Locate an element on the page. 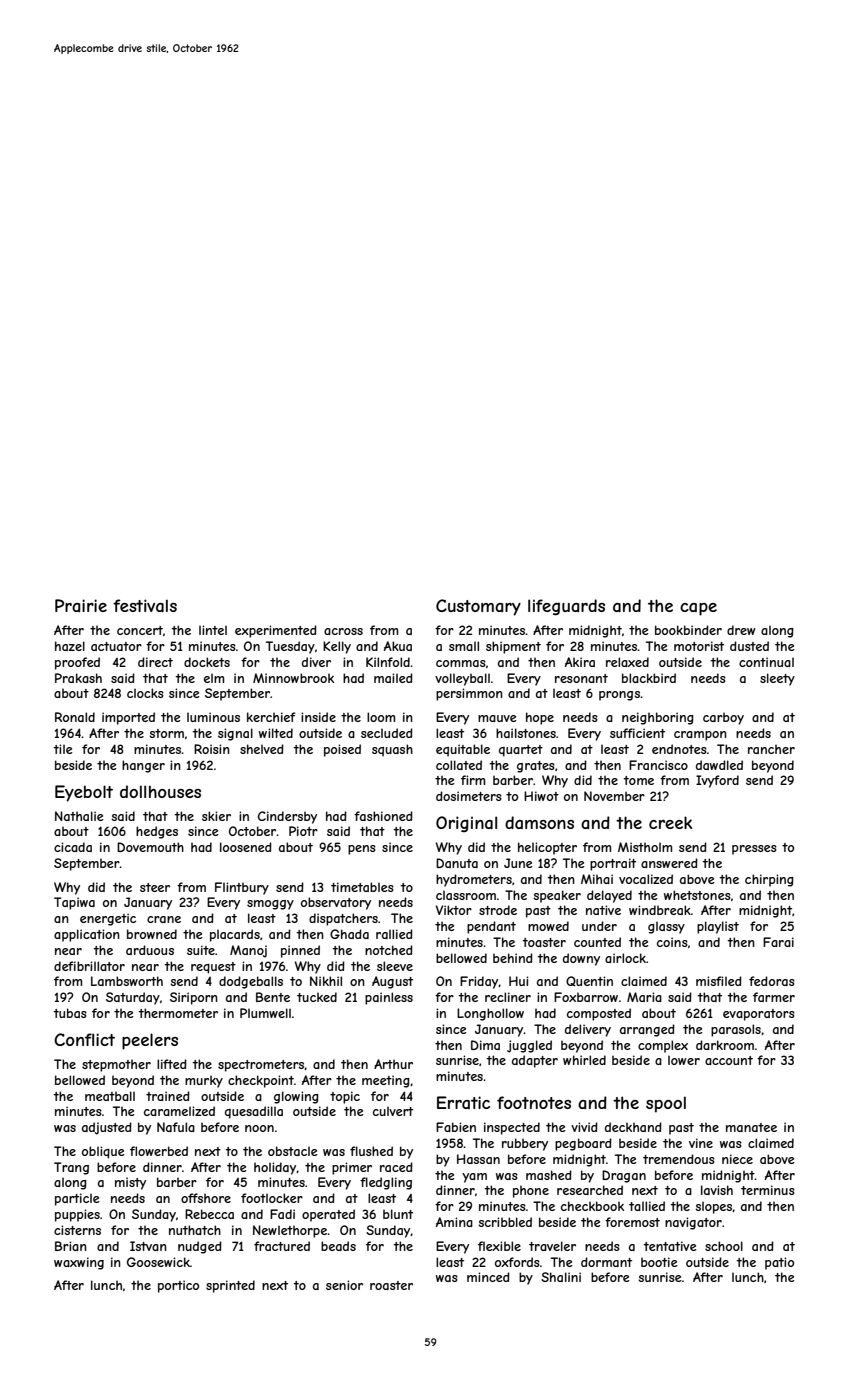 The image size is (849, 1400). quartet is located at coordinates (521, 751).
